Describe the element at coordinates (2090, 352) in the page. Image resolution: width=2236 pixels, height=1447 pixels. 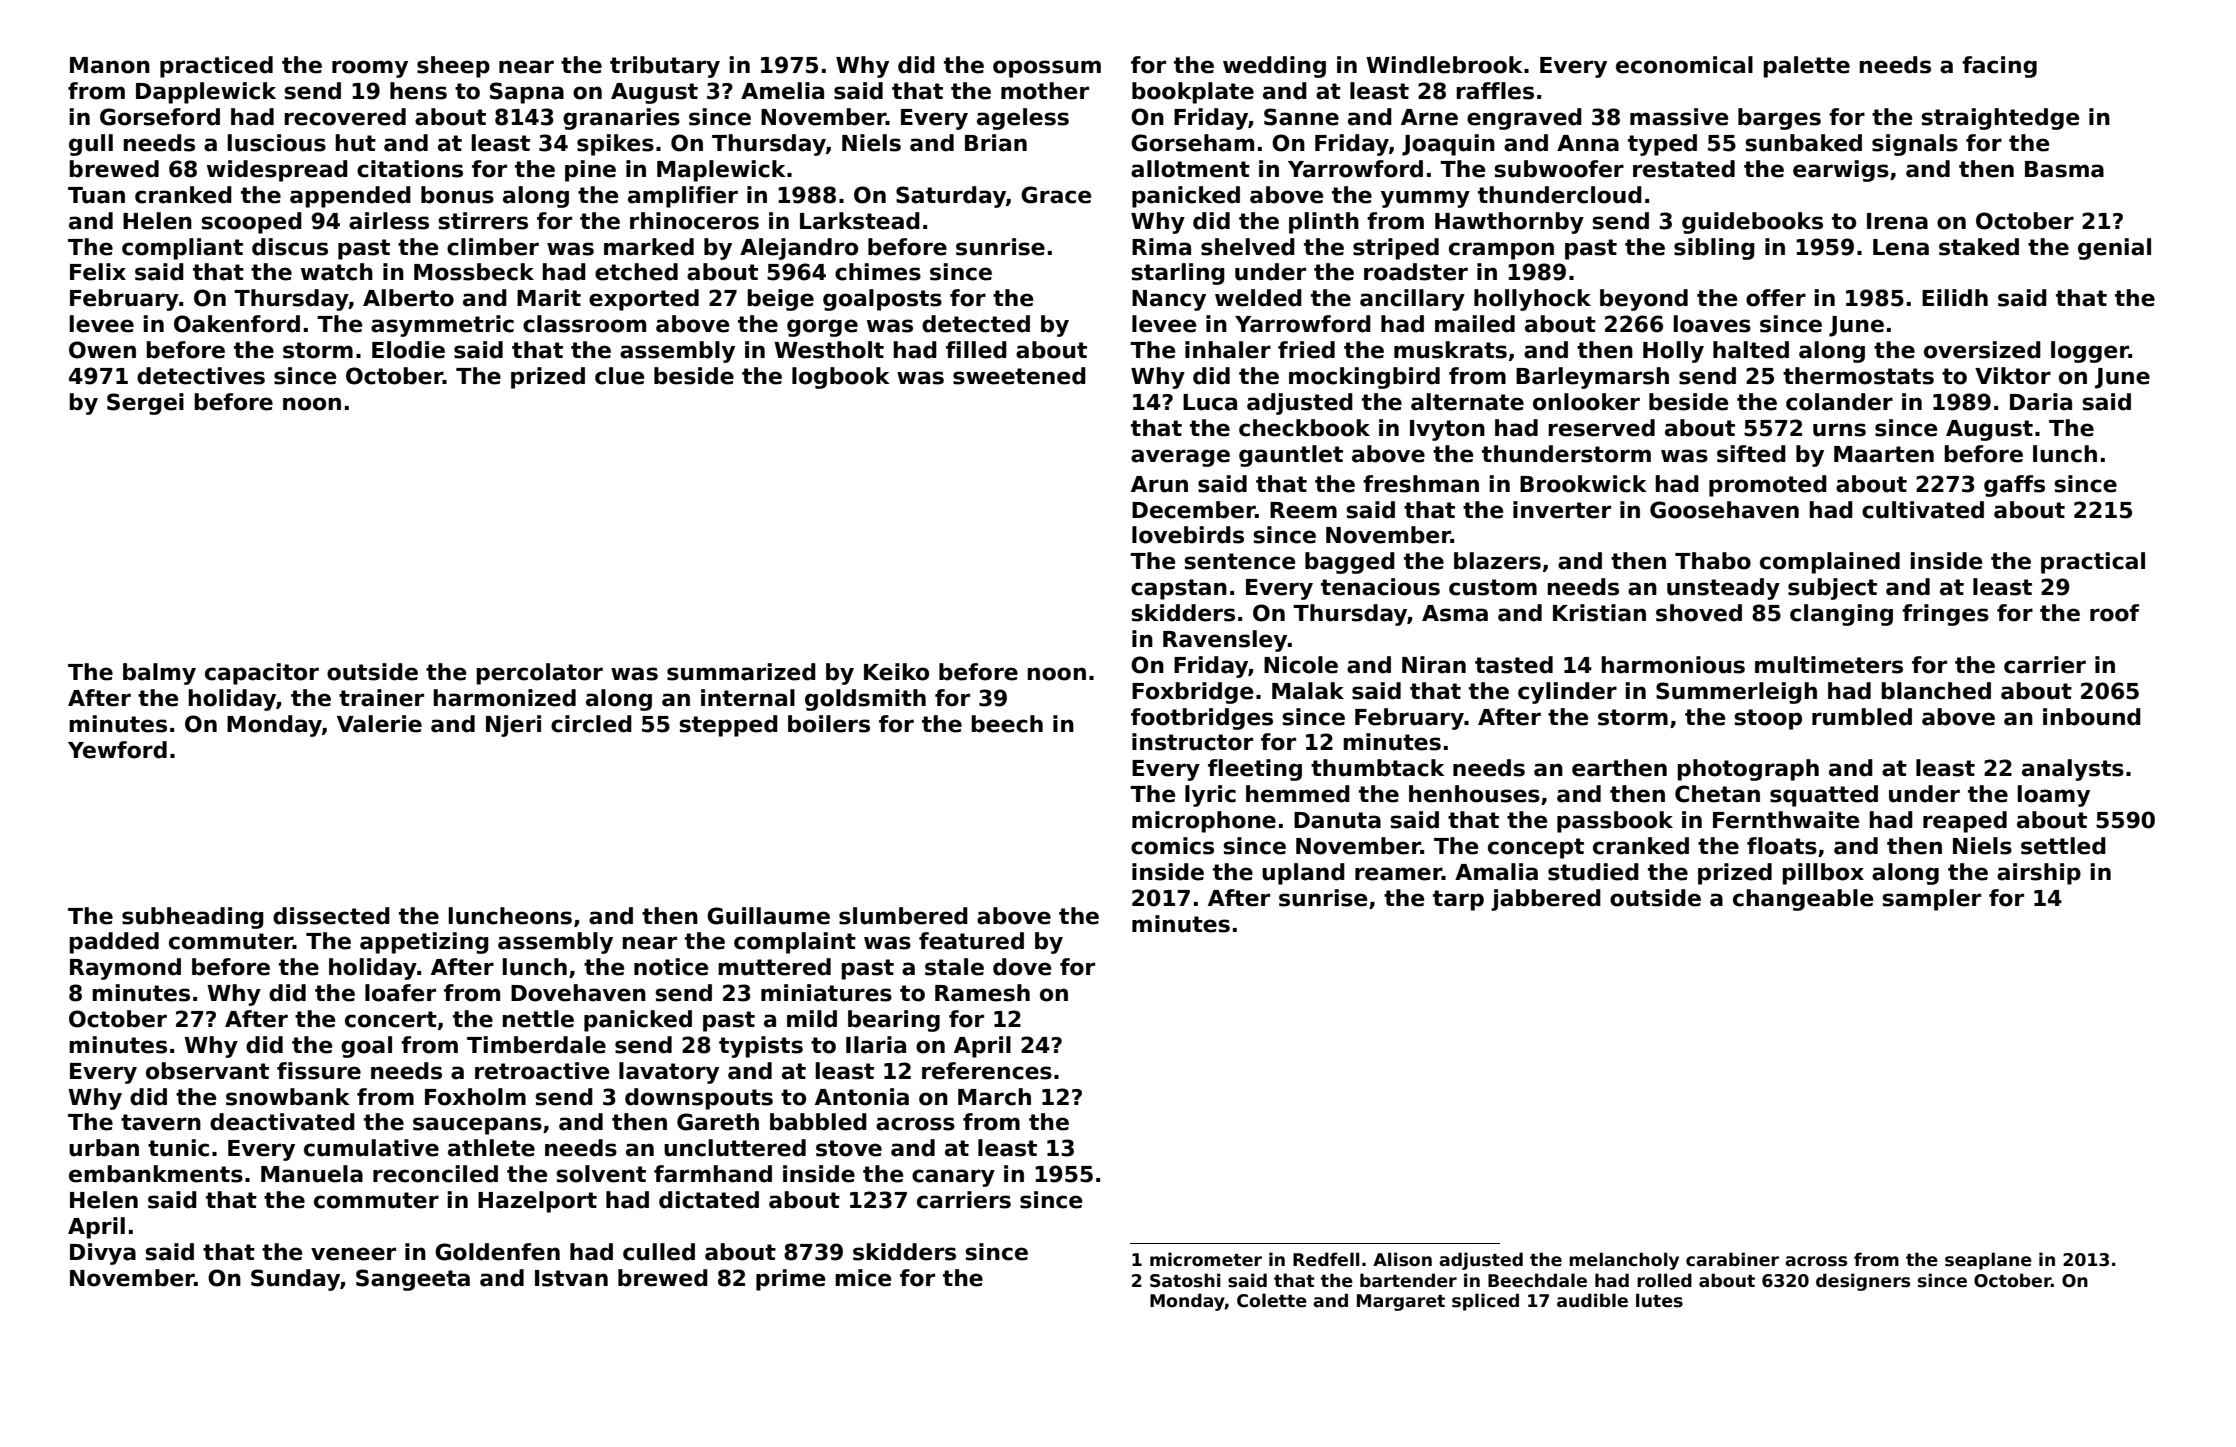
I see `logger` at that location.
